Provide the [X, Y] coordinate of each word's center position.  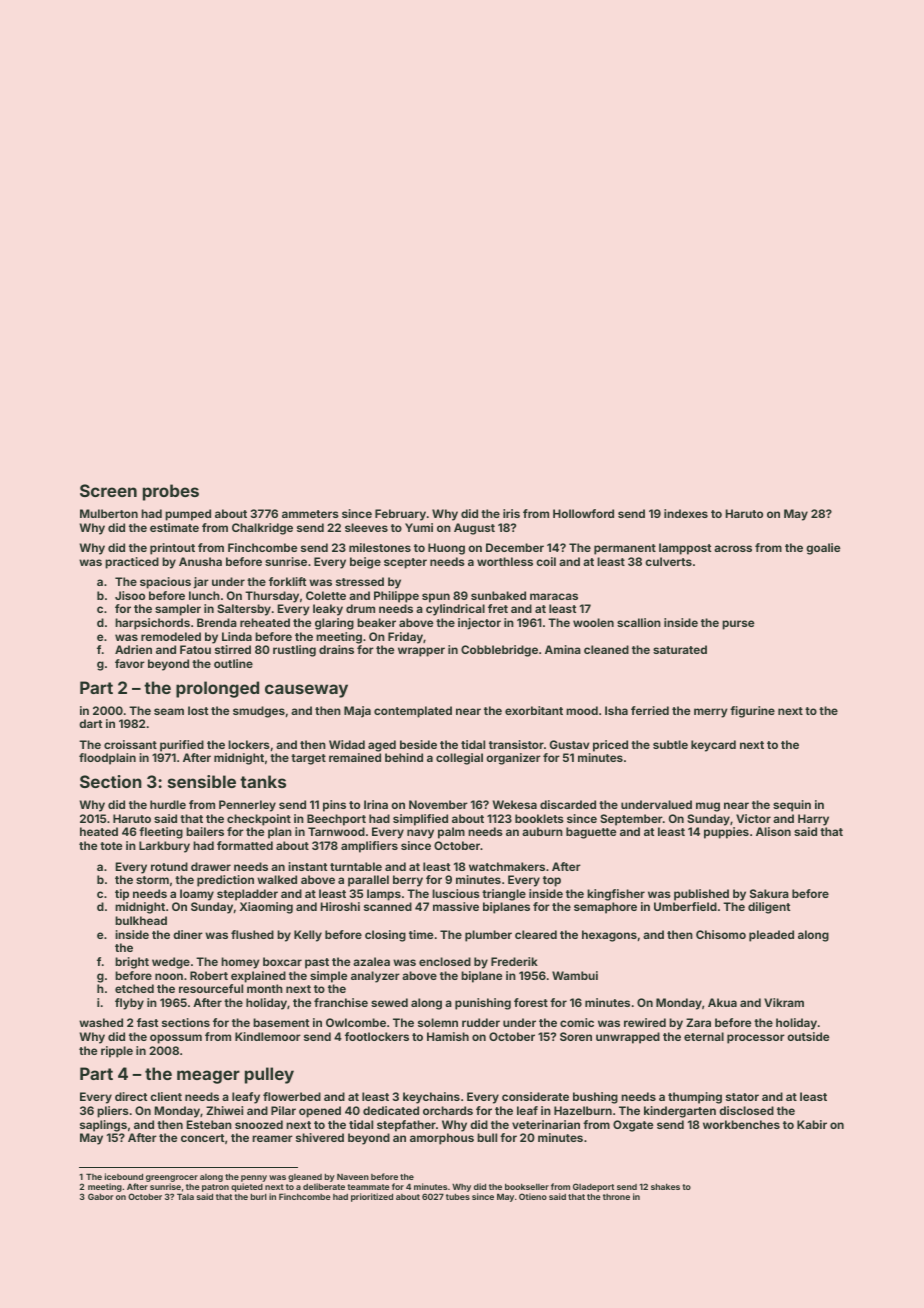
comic [577, 1022]
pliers [113, 1112]
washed [101, 1022]
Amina [563, 649]
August [474, 529]
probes [171, 492]
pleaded [771, 936]
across [733, 548]
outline [233, 663]
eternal [704, 1036]
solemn [438, 1022]
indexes [686, 513]
